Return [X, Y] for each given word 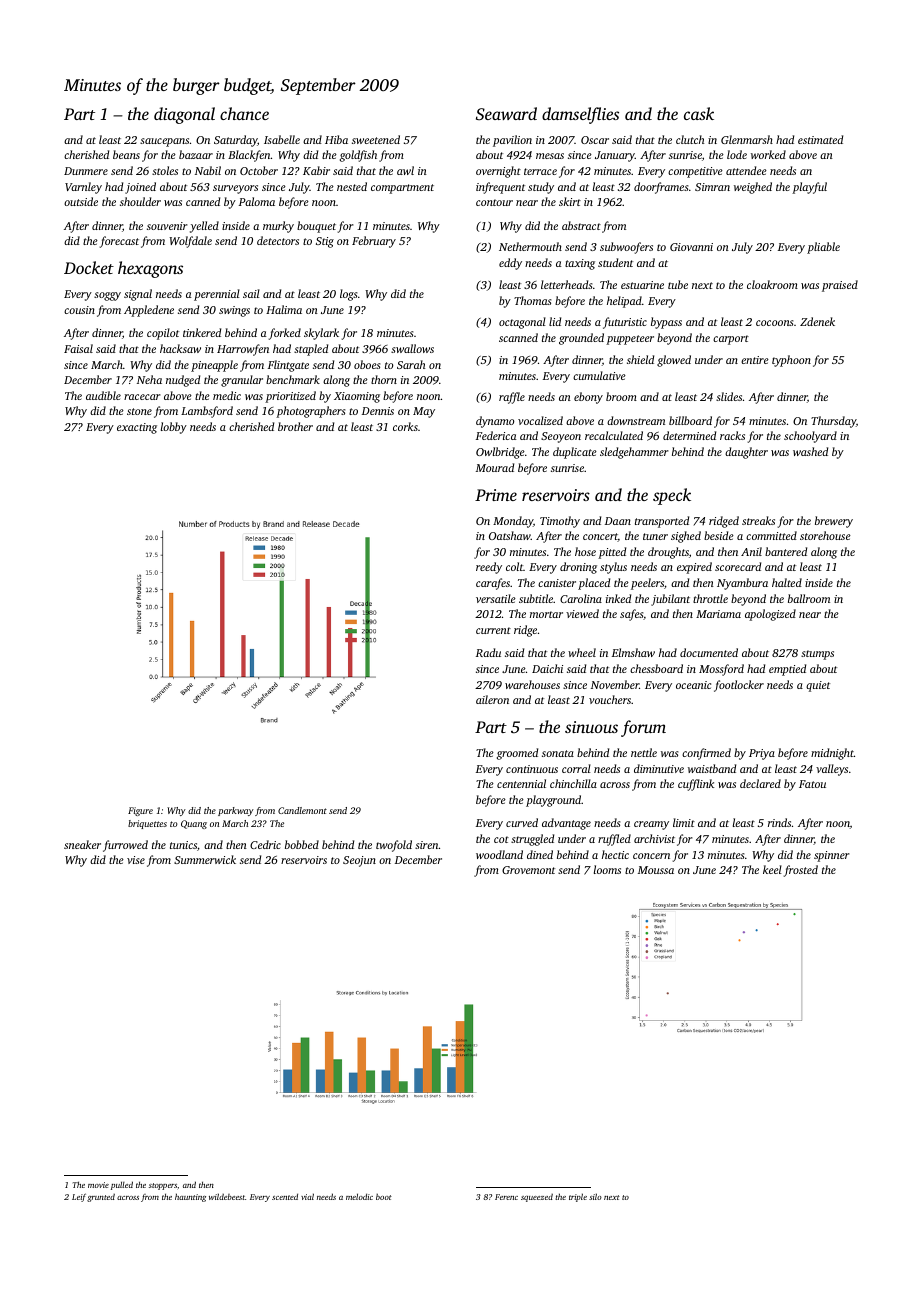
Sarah [411, 364]
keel [772, 869]
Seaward [506, 113]
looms [607, 869]
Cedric [265, 844]
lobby [174, 428]
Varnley [83, 188]
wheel [582, 652]
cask [699, 113]
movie [98, 1185]
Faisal [78, 348]
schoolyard [810, 437]
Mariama [718, 614]
